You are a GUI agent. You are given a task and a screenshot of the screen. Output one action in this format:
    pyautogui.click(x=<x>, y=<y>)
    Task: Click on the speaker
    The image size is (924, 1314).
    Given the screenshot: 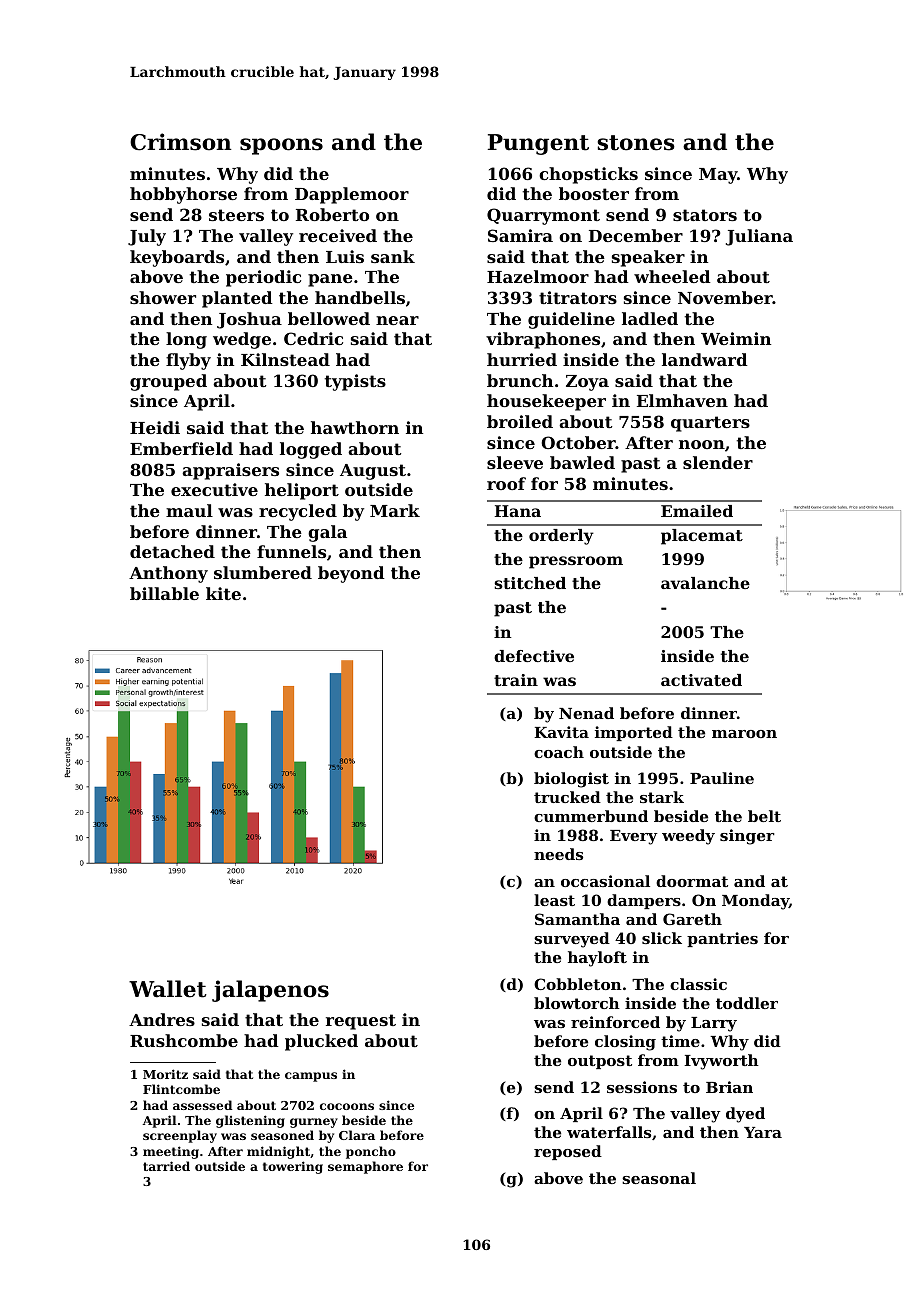 What is the action you would take?
    pyautogui.click(x=648, y=258)
